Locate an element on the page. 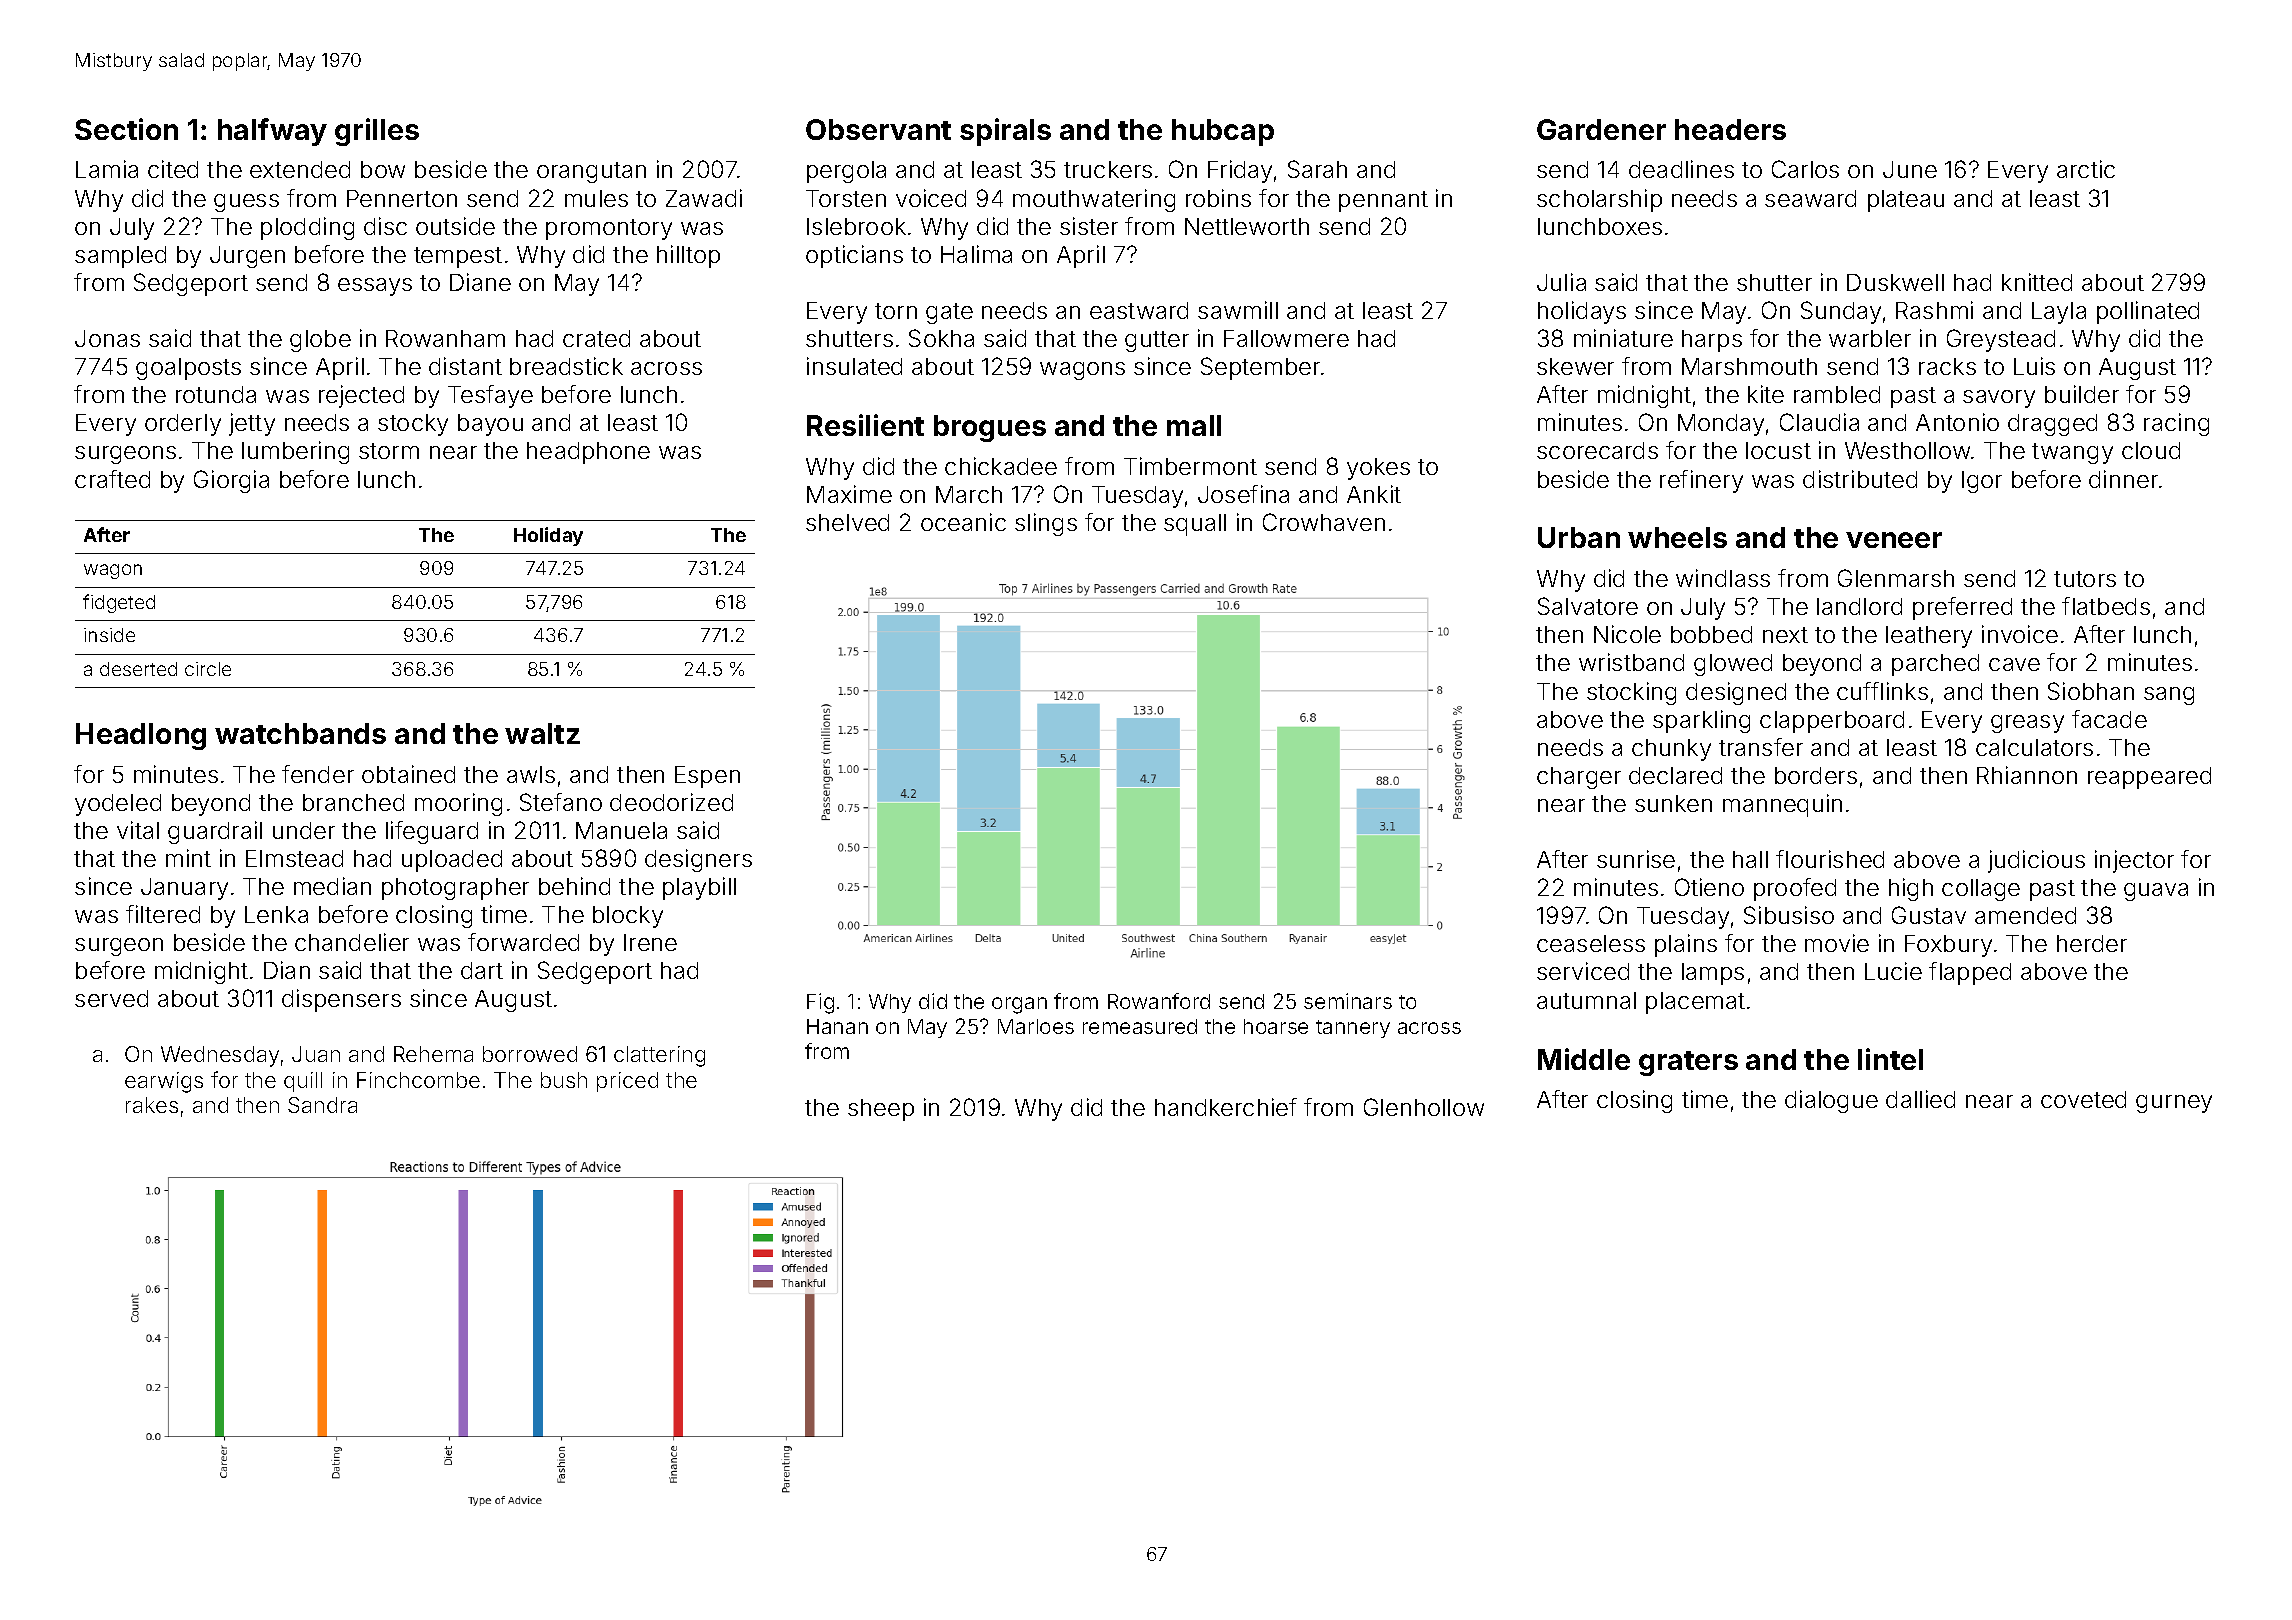  injector is located at coordinates (2134, 861).
